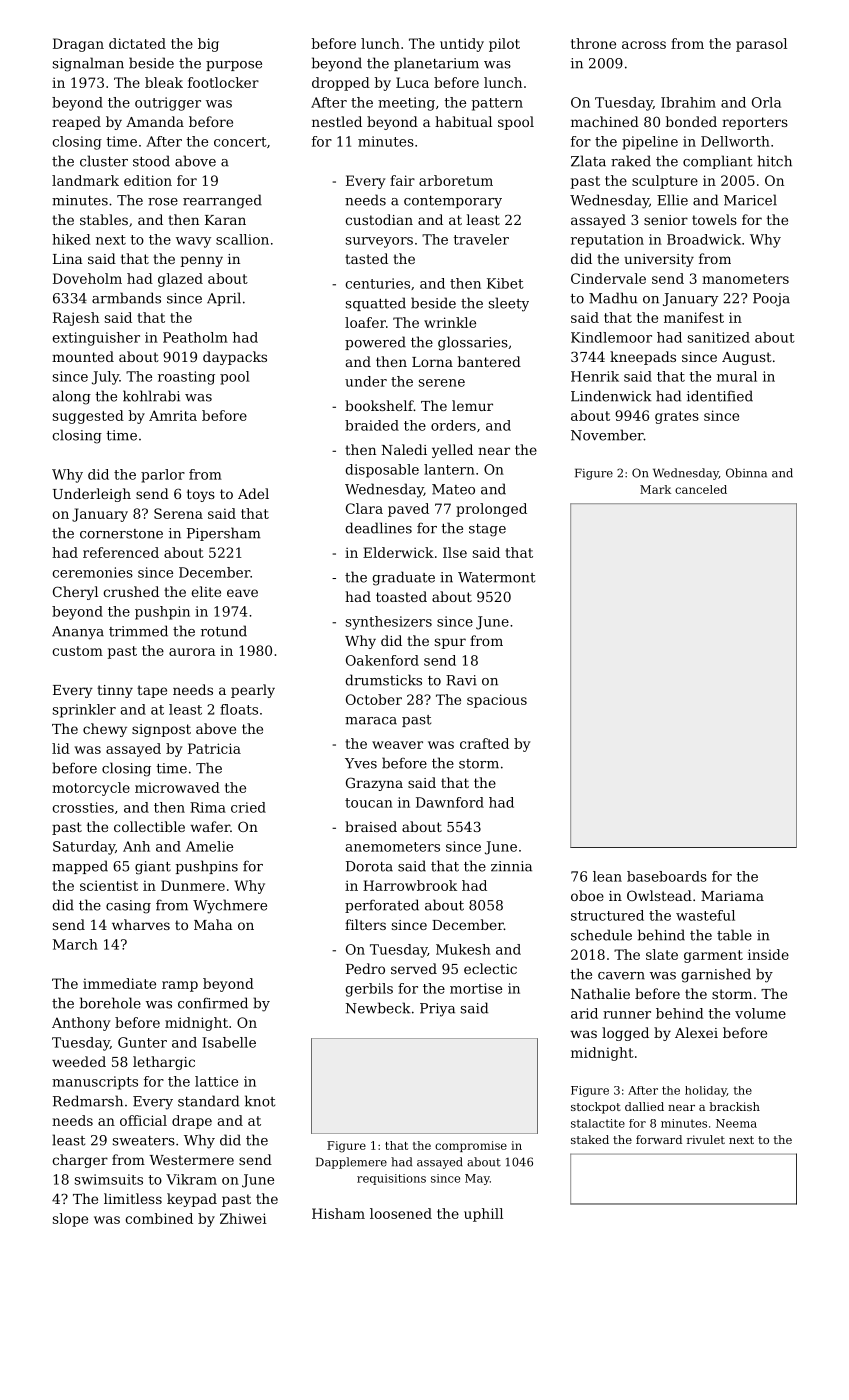 The image size is (849, 1400). Describe the element at coordinates (142, 1042) in the screenshot. I see `Gunter` at that location.
